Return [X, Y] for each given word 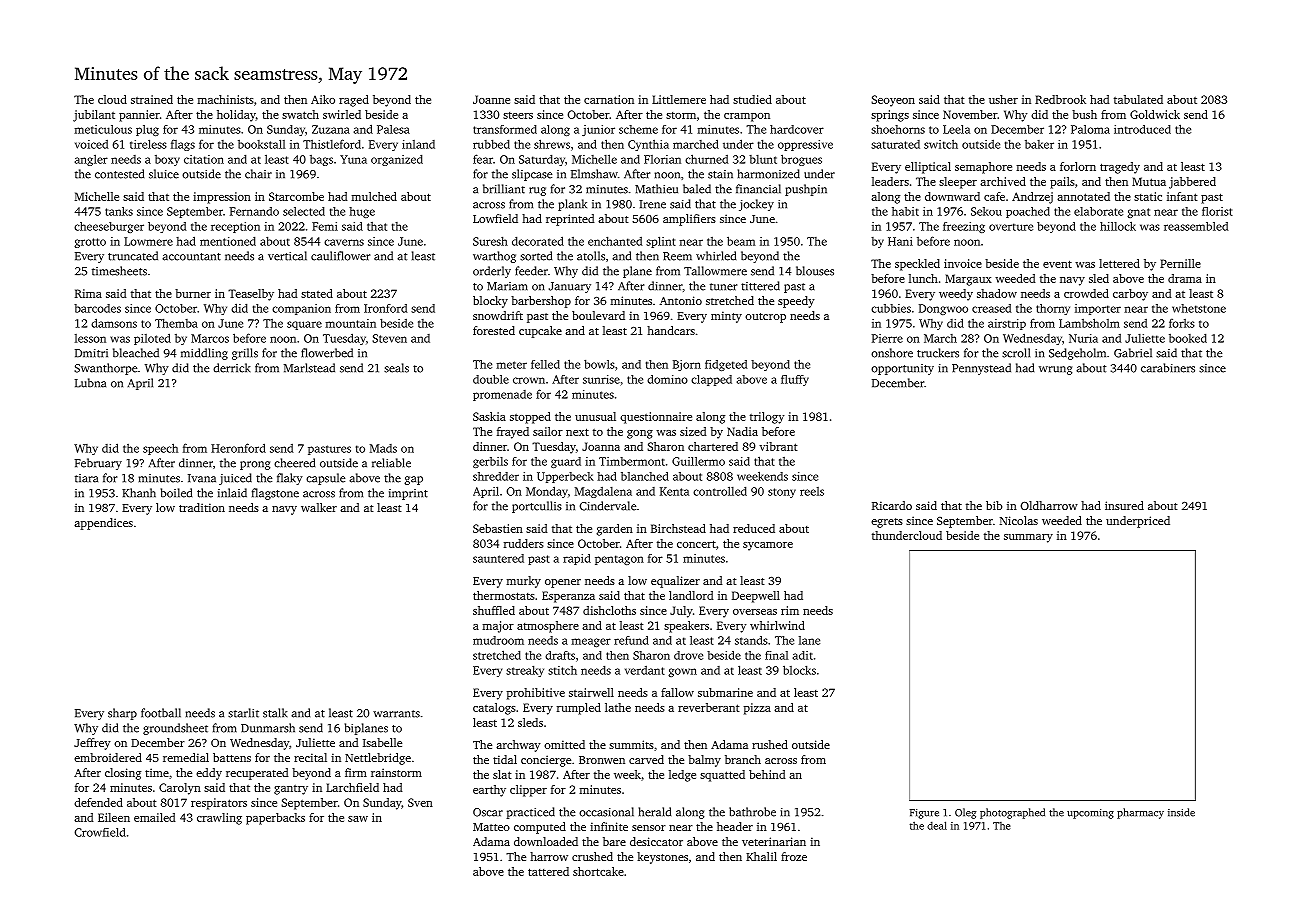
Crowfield [100, 832]
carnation [609, 99]
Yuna [353, 159]
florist [1217, 211]
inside [1181, 812]
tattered [548, 871]
